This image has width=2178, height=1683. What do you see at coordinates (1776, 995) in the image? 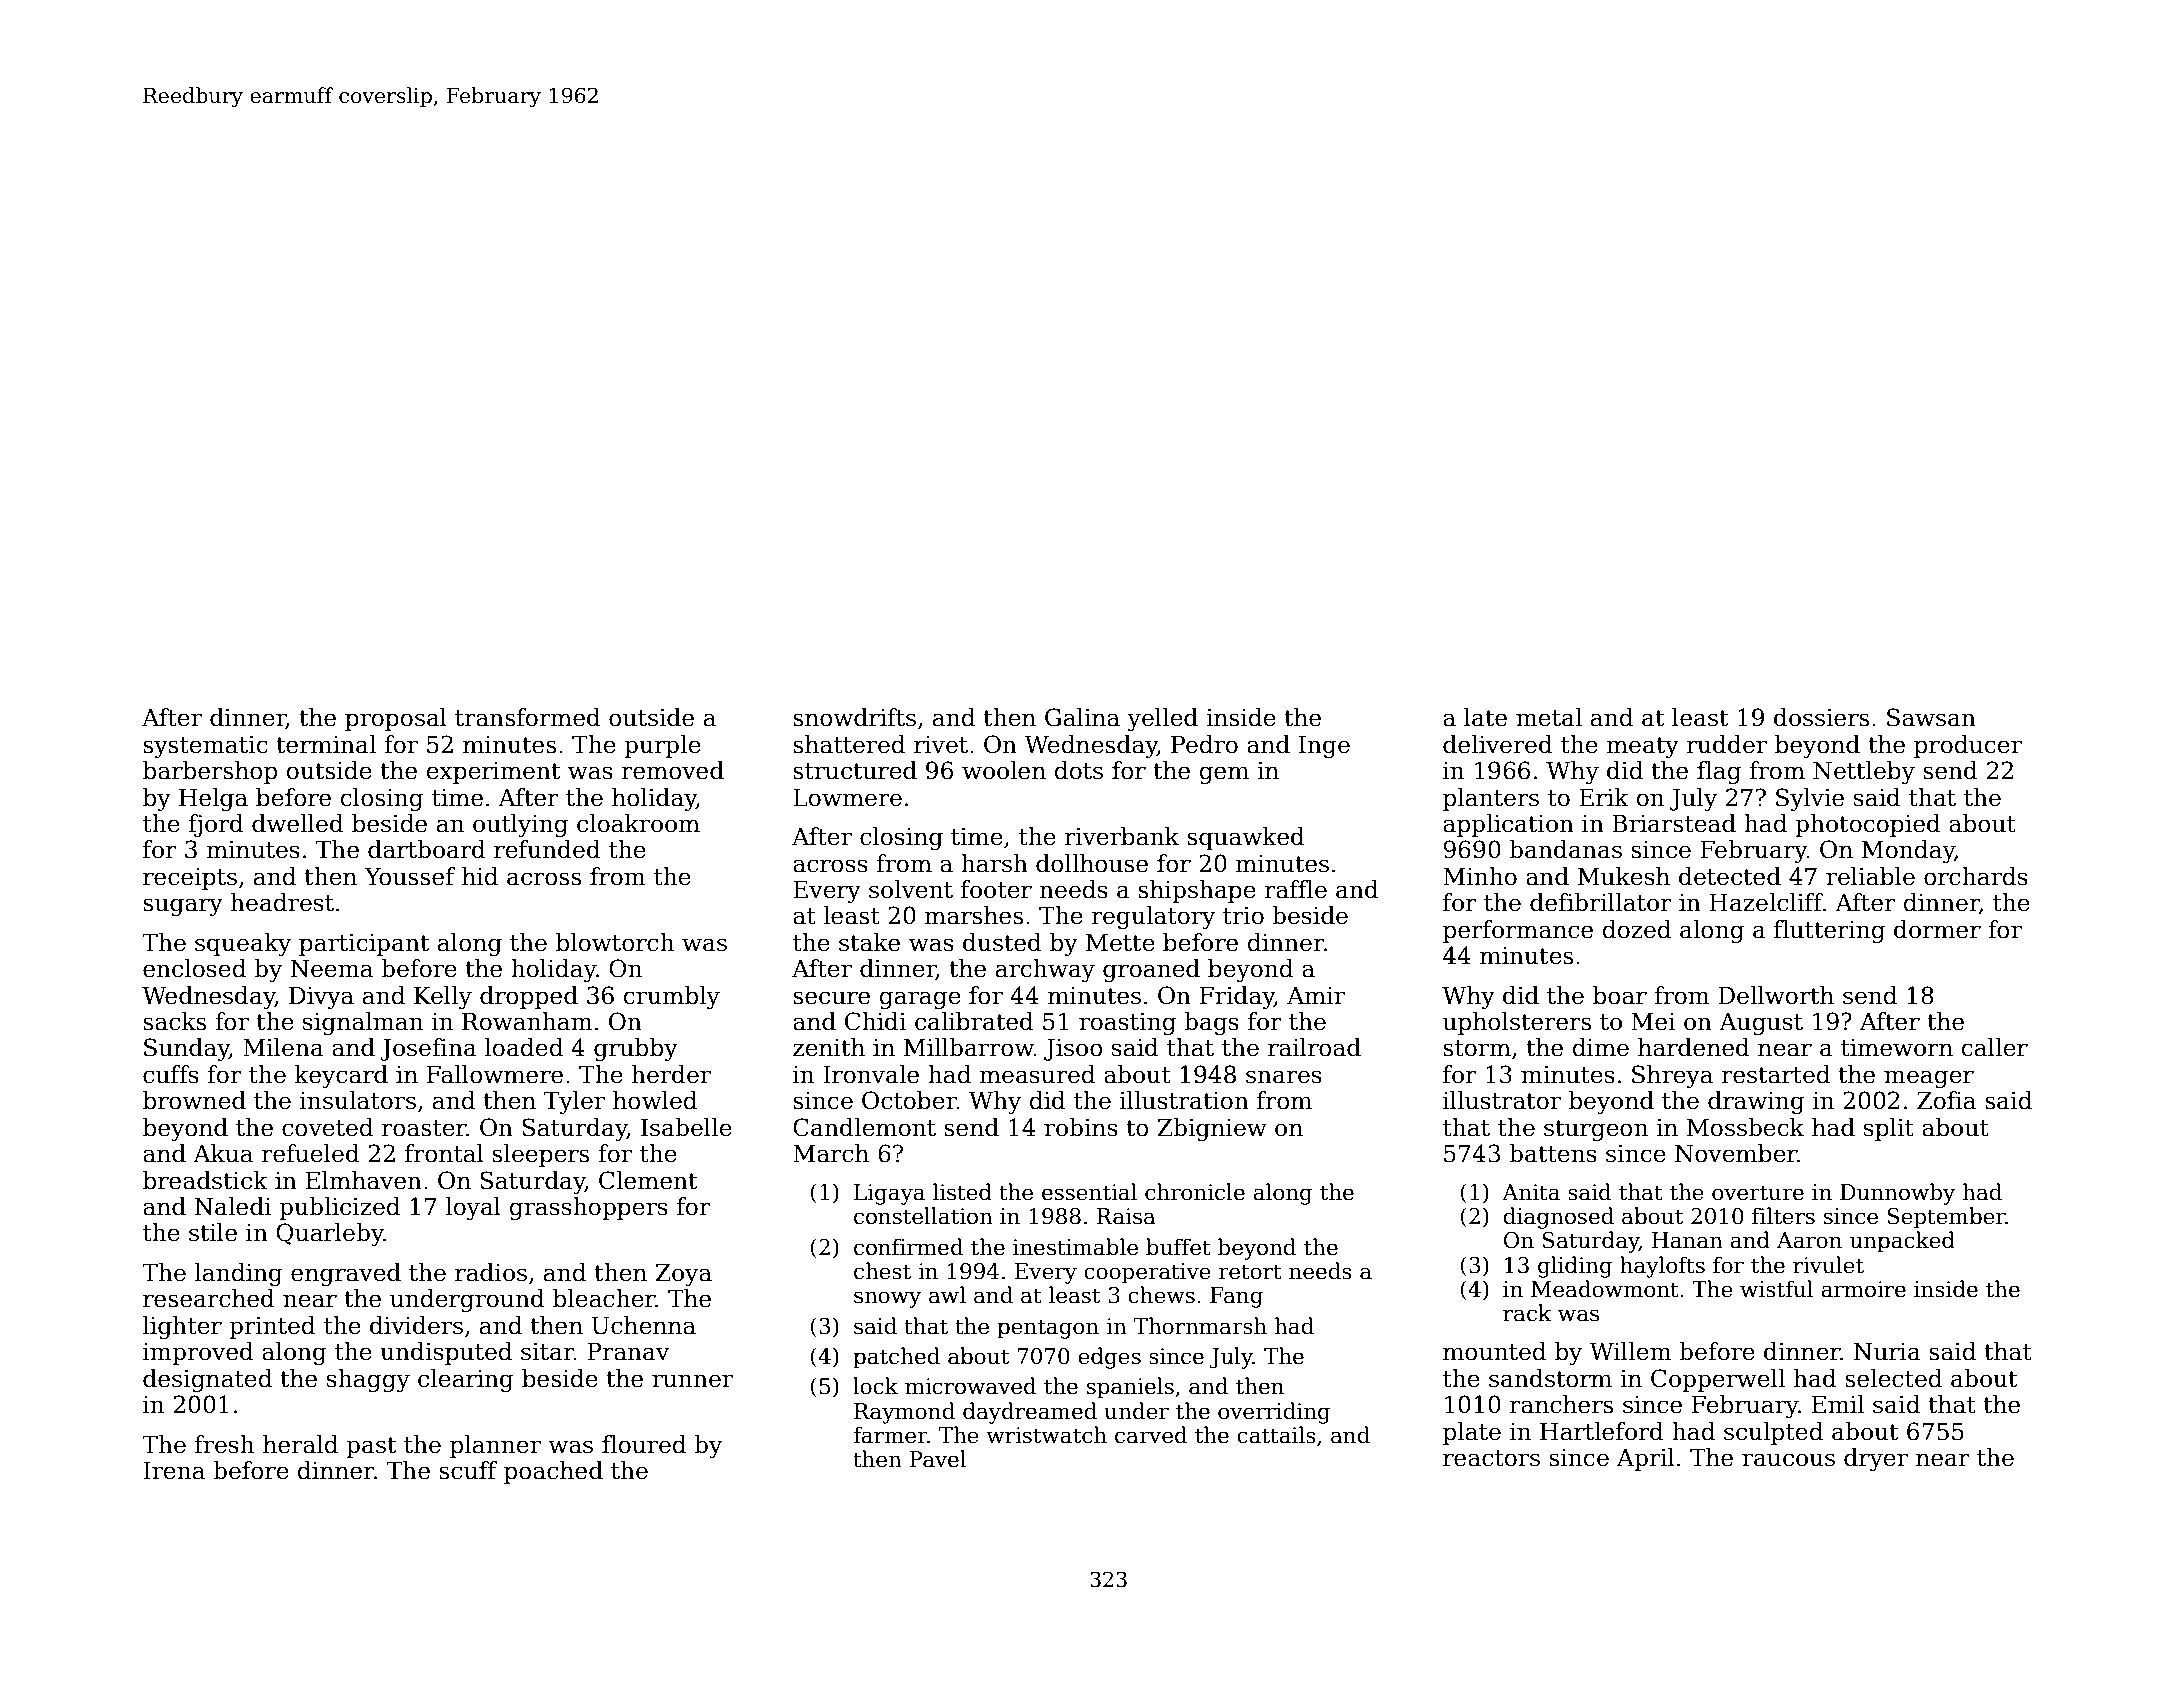
I see `Dellworth` at bounding box center [1776, 995].
